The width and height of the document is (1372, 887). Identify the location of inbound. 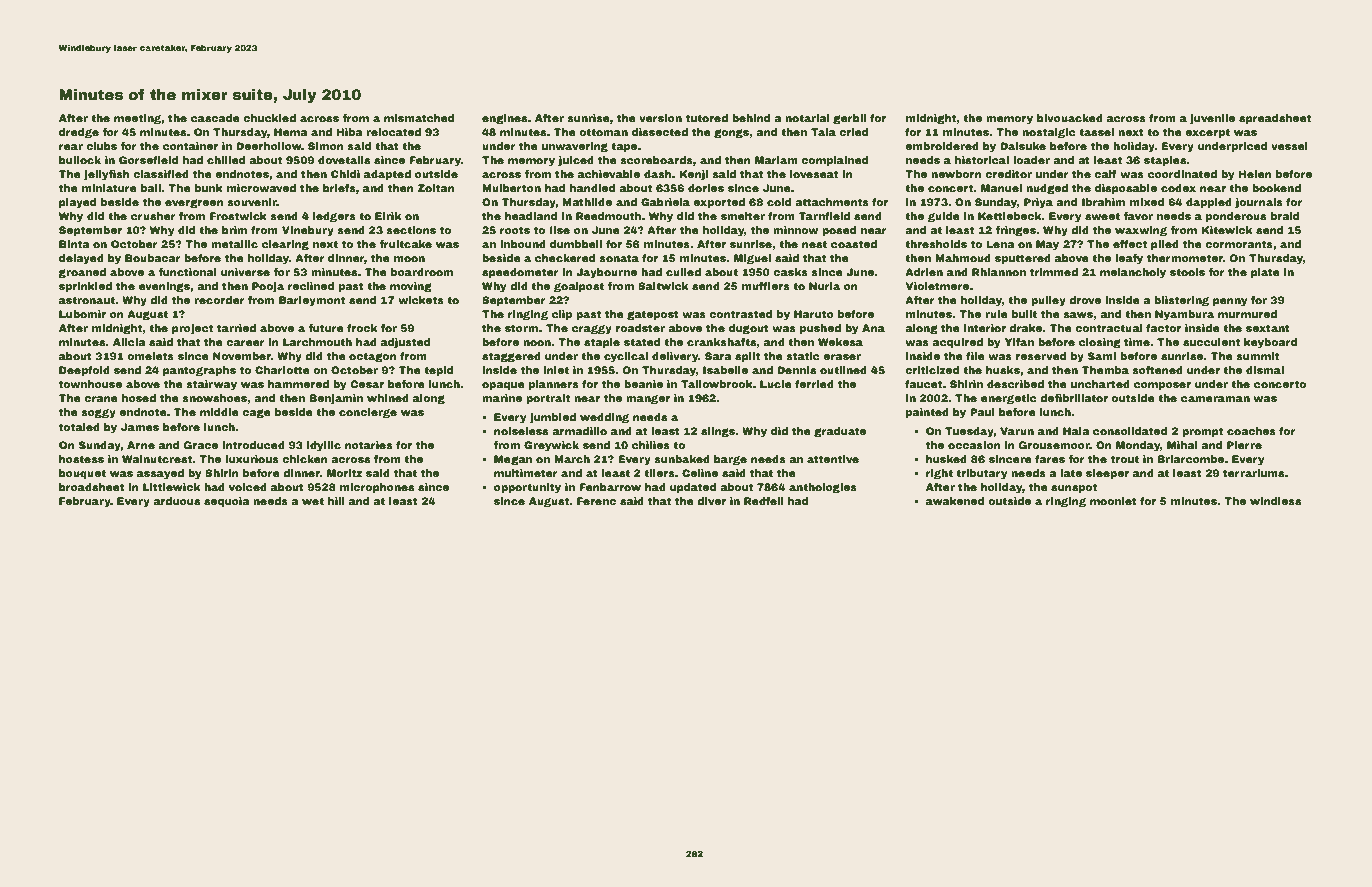
(523, 244).
